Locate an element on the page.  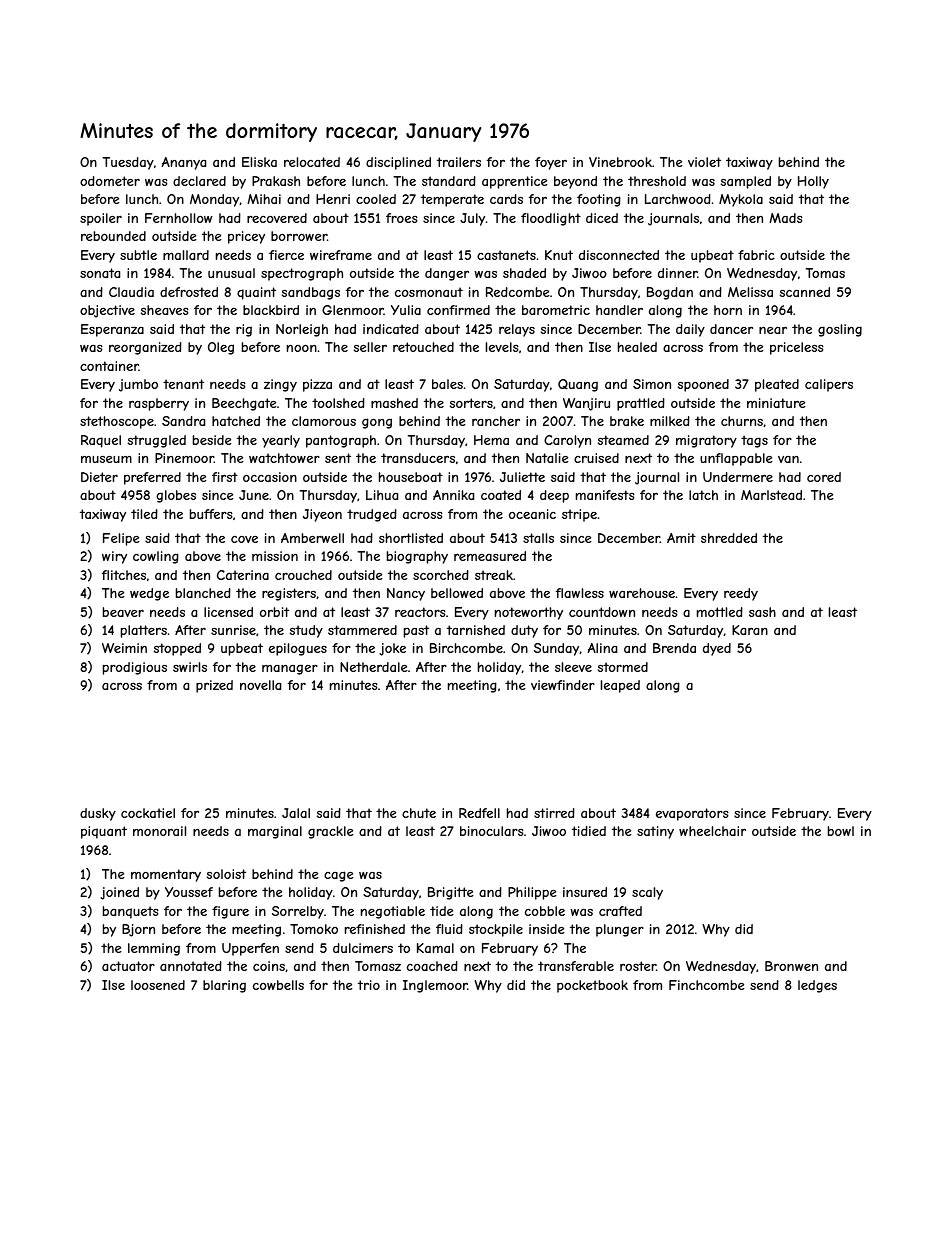
scanned is located at coordinates (805, 292).
